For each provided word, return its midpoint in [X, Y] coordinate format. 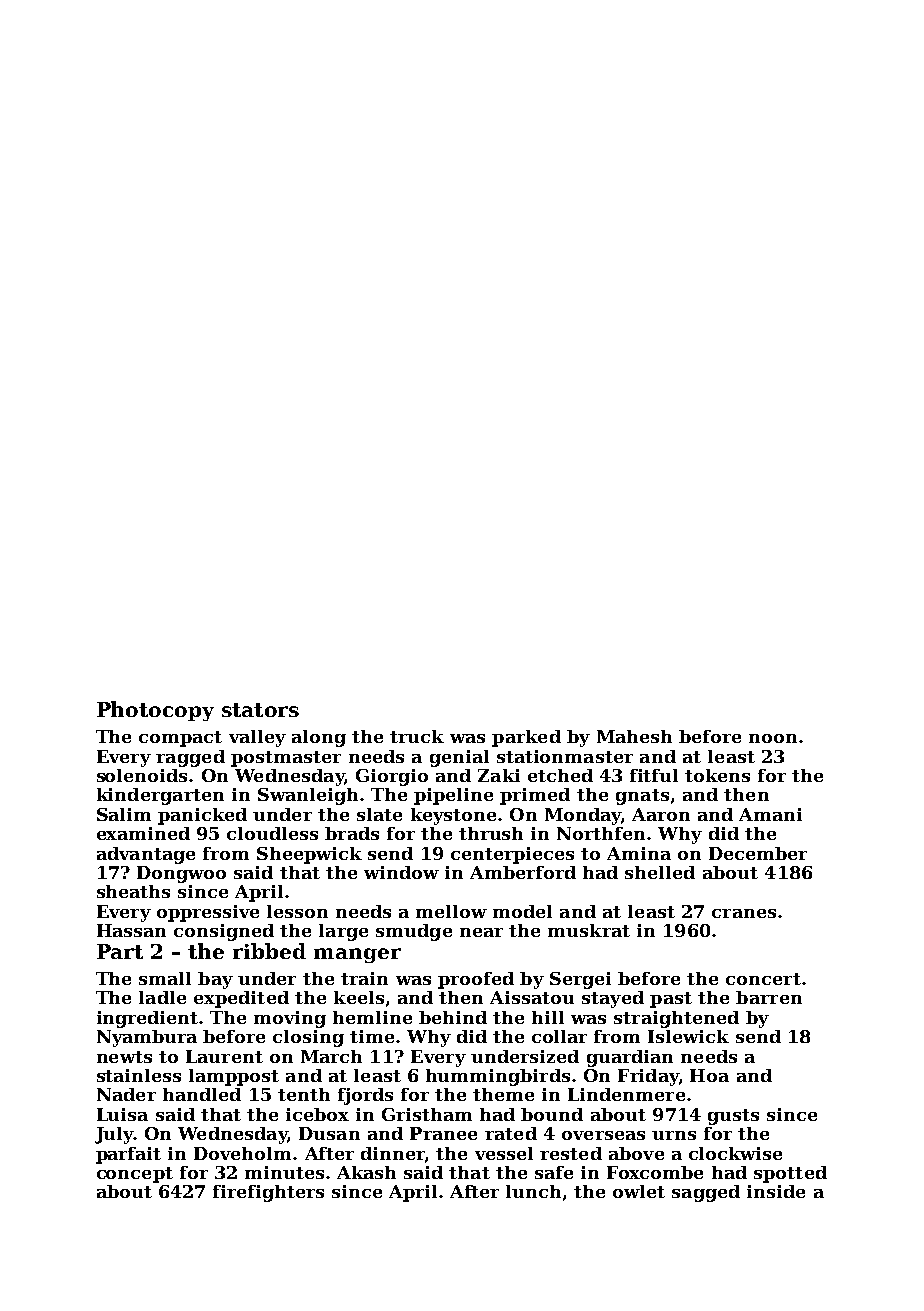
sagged [706, 1193]
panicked [202, 816]
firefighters [268, 1193]
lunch [533, 1191]
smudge [414, 932]
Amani [770, 814]
